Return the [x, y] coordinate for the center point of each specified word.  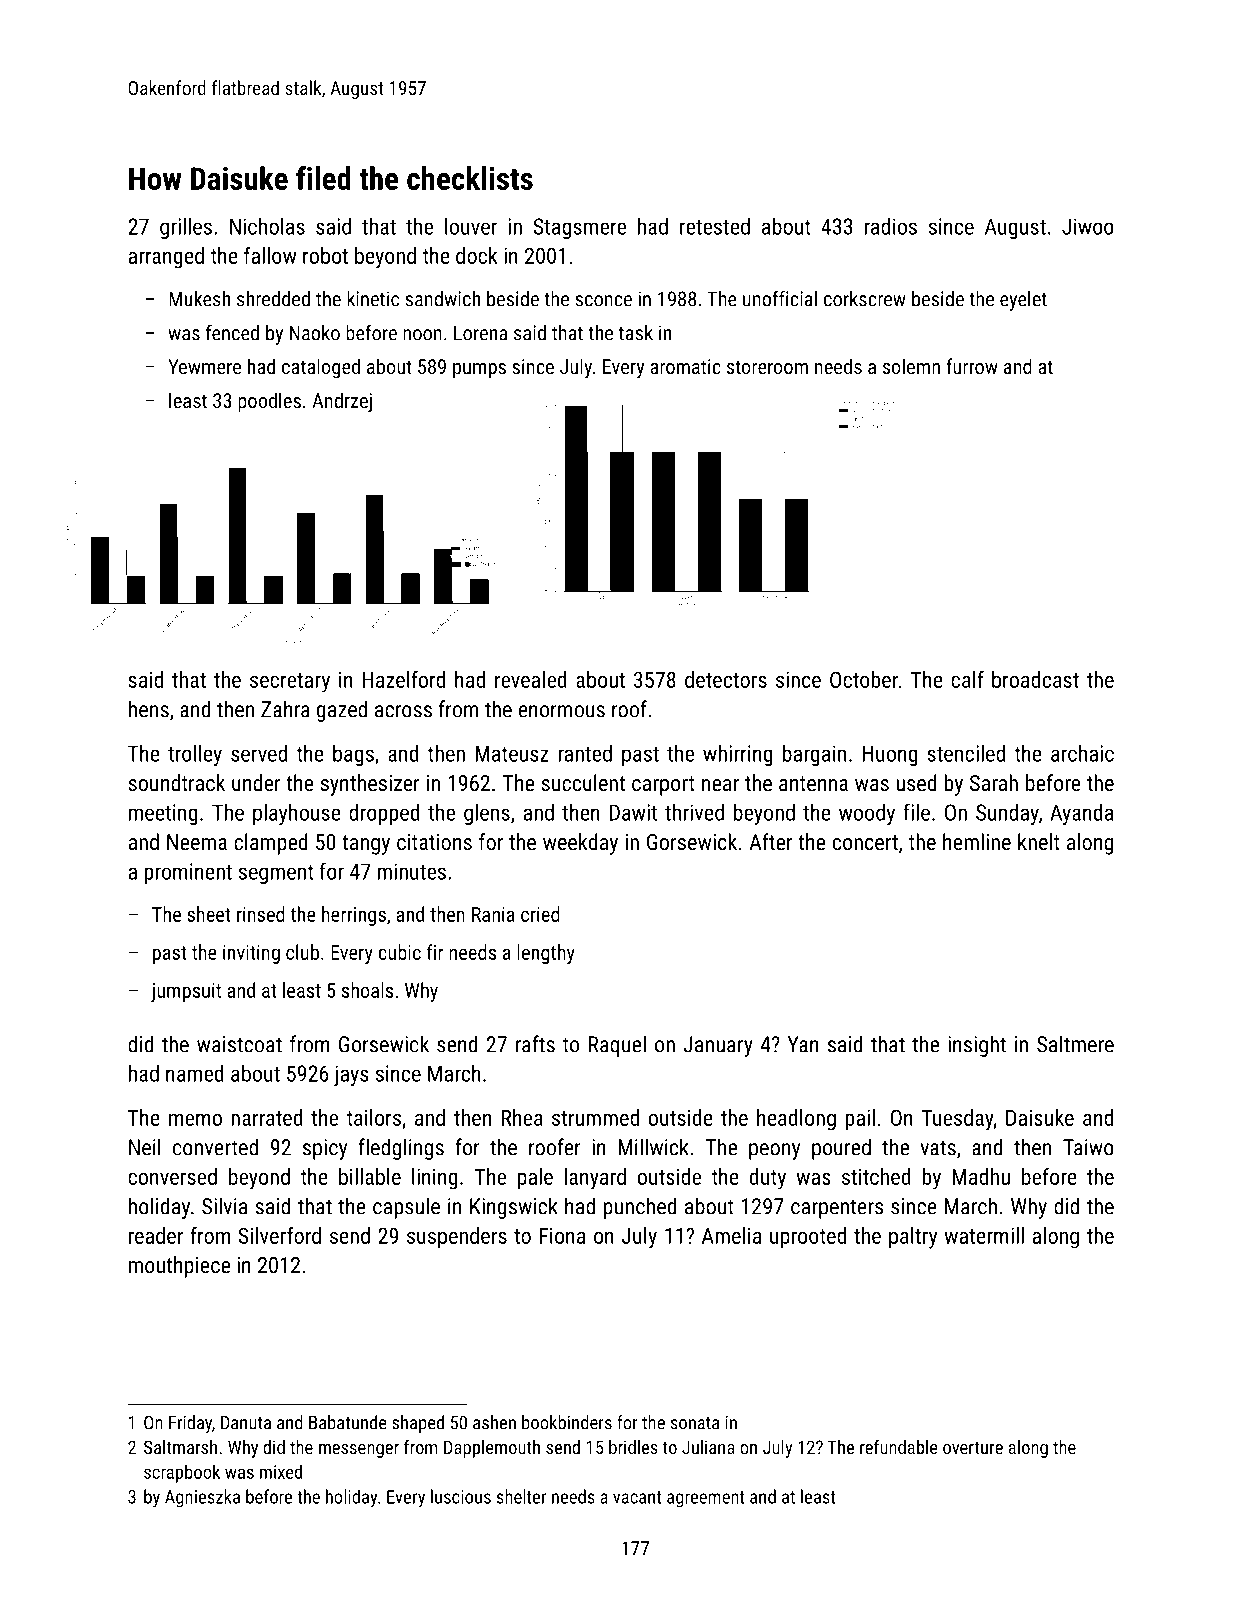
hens [149, 709]
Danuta [246, 1423]
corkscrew [865, 299]
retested [715, 226]
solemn [911, 366]
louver [471, 226]
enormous [562, 711]
